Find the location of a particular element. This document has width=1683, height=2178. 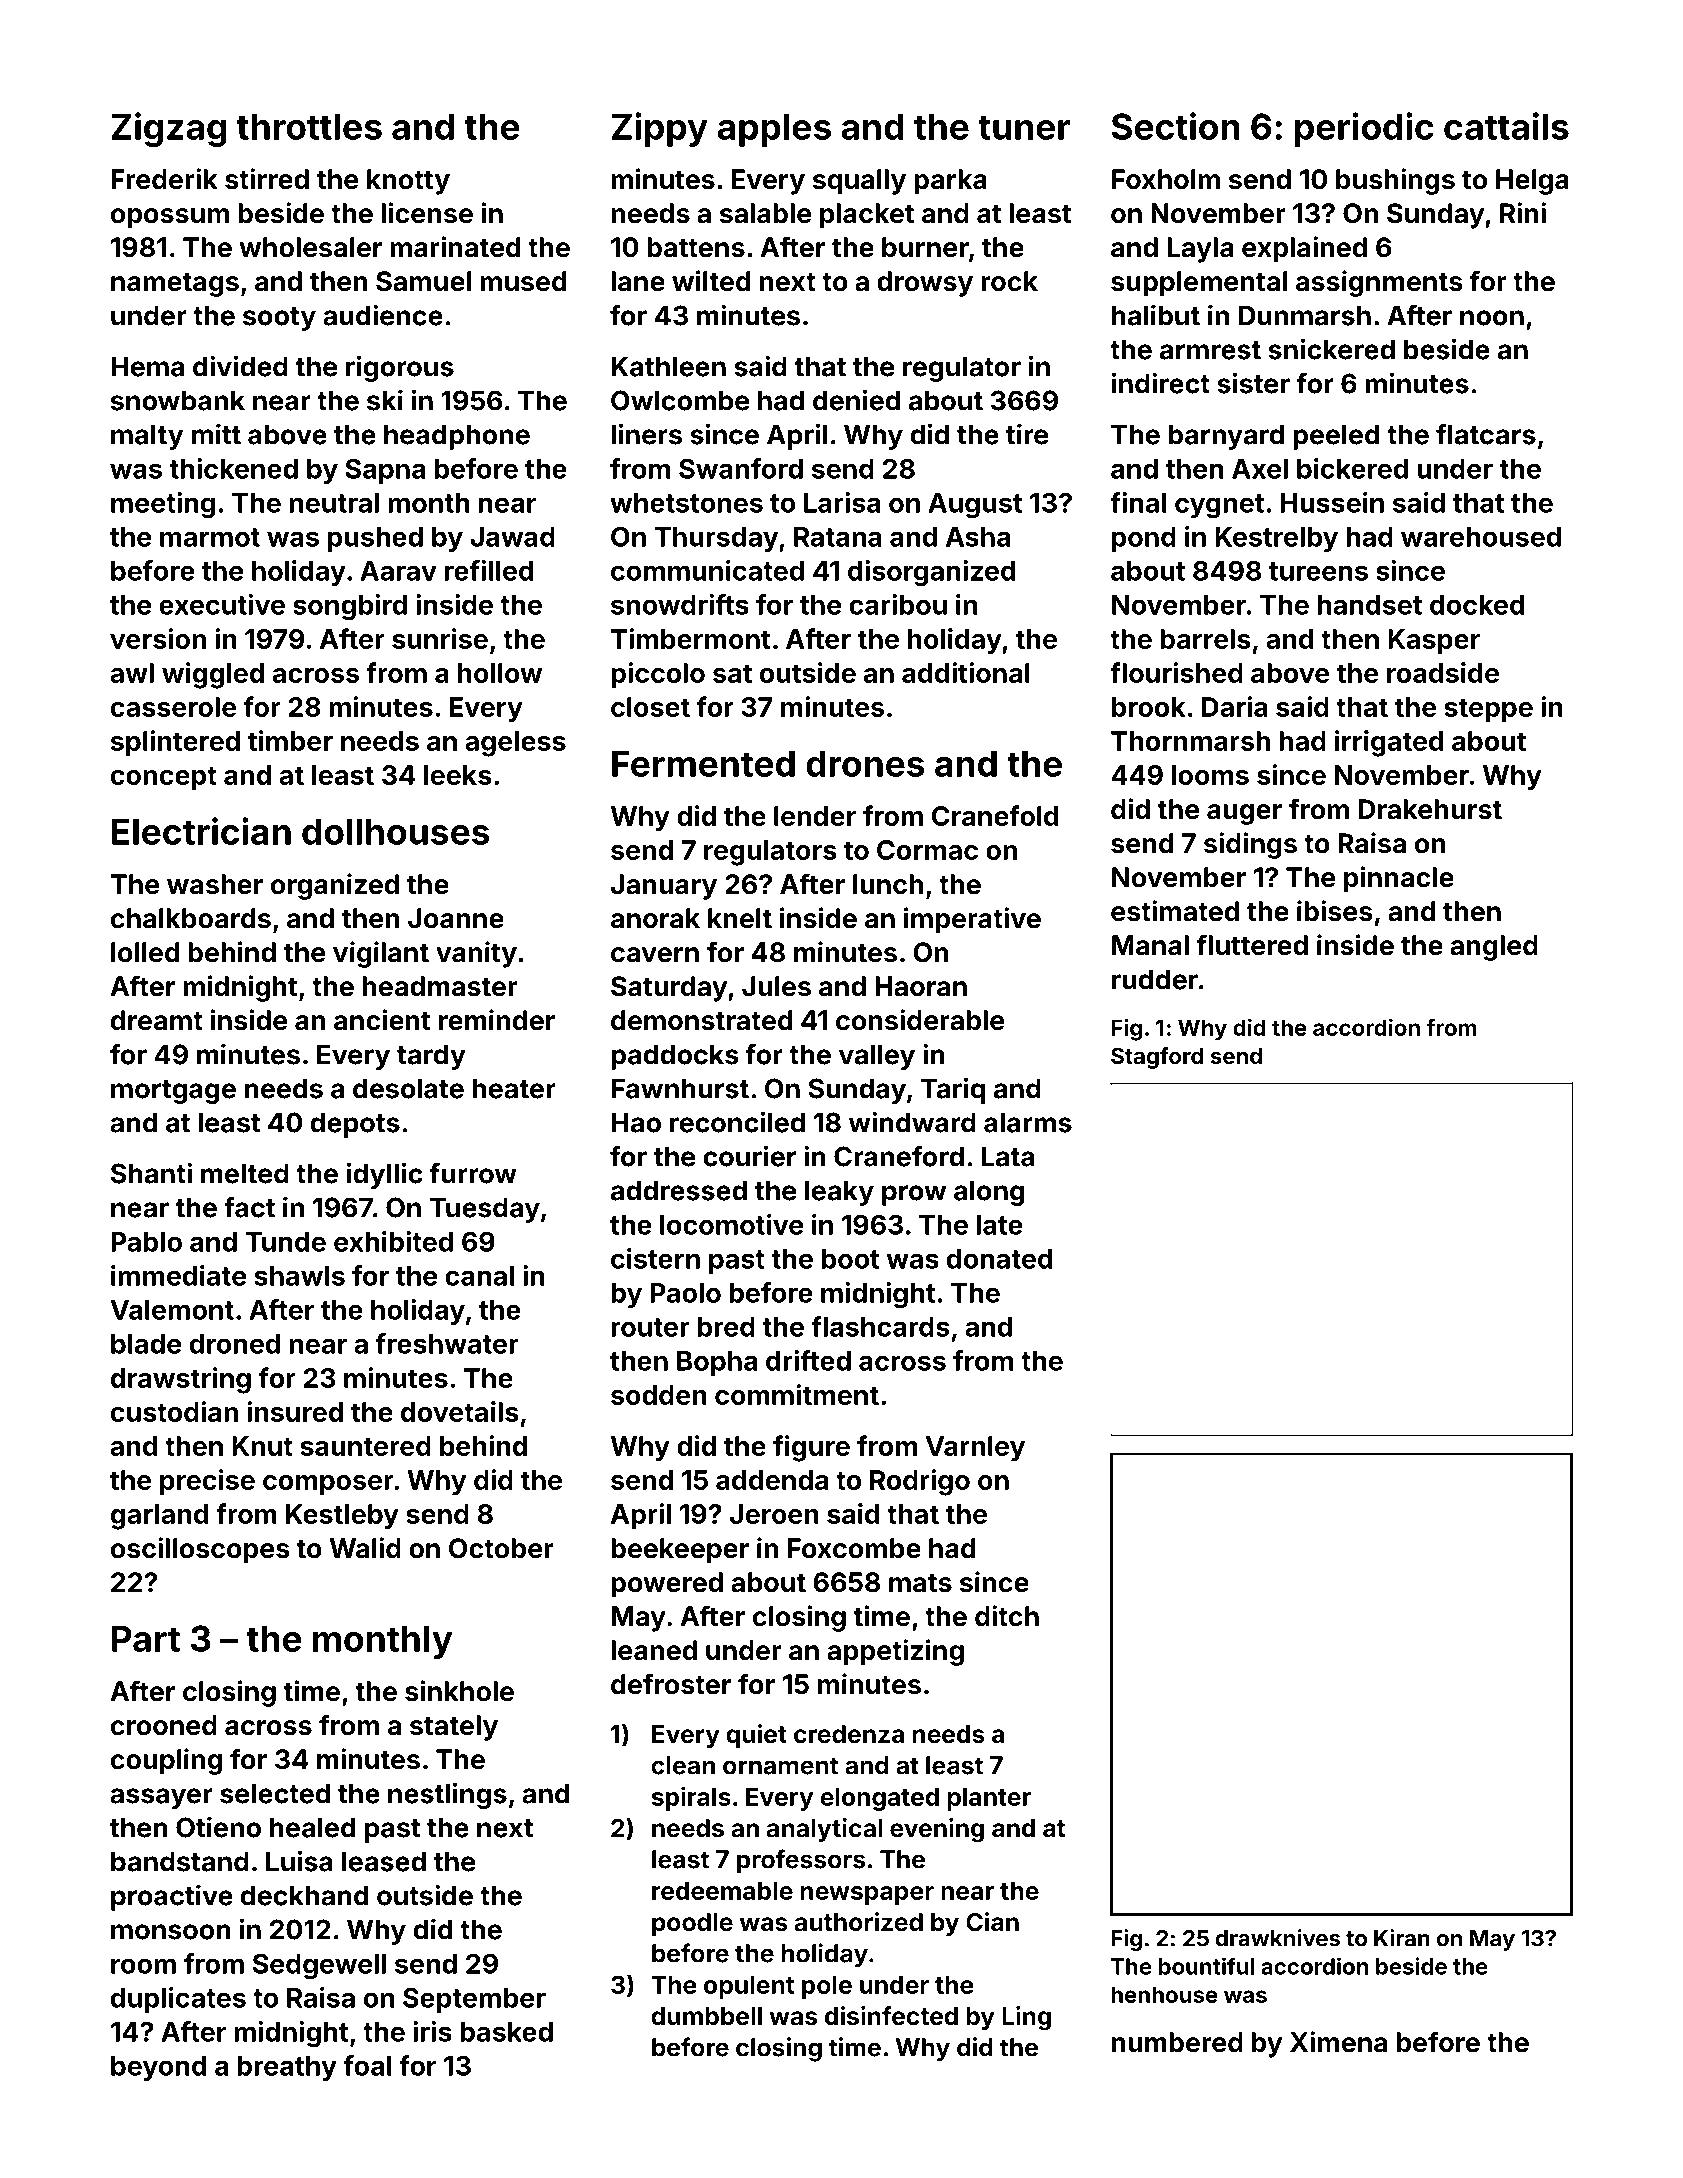

cattails is located at coordinates (1506, 126).
